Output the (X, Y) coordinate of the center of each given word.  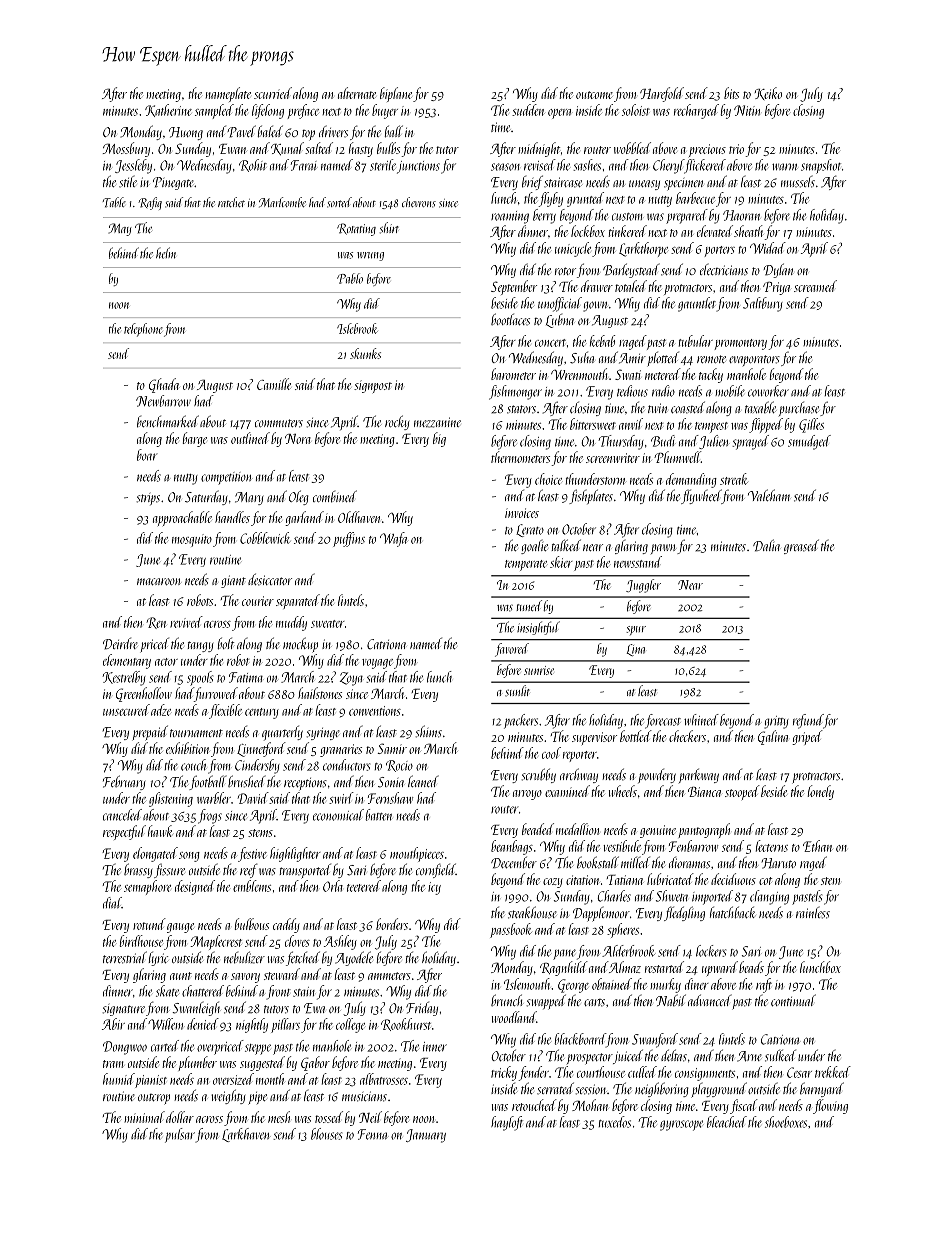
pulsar (180, 1135)
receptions (305, 784)
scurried (273, 93)
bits (731, 93)
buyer (385, 111)
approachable (182, 518)
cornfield (436, 870)
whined (701, 720)
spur (636, 630)
